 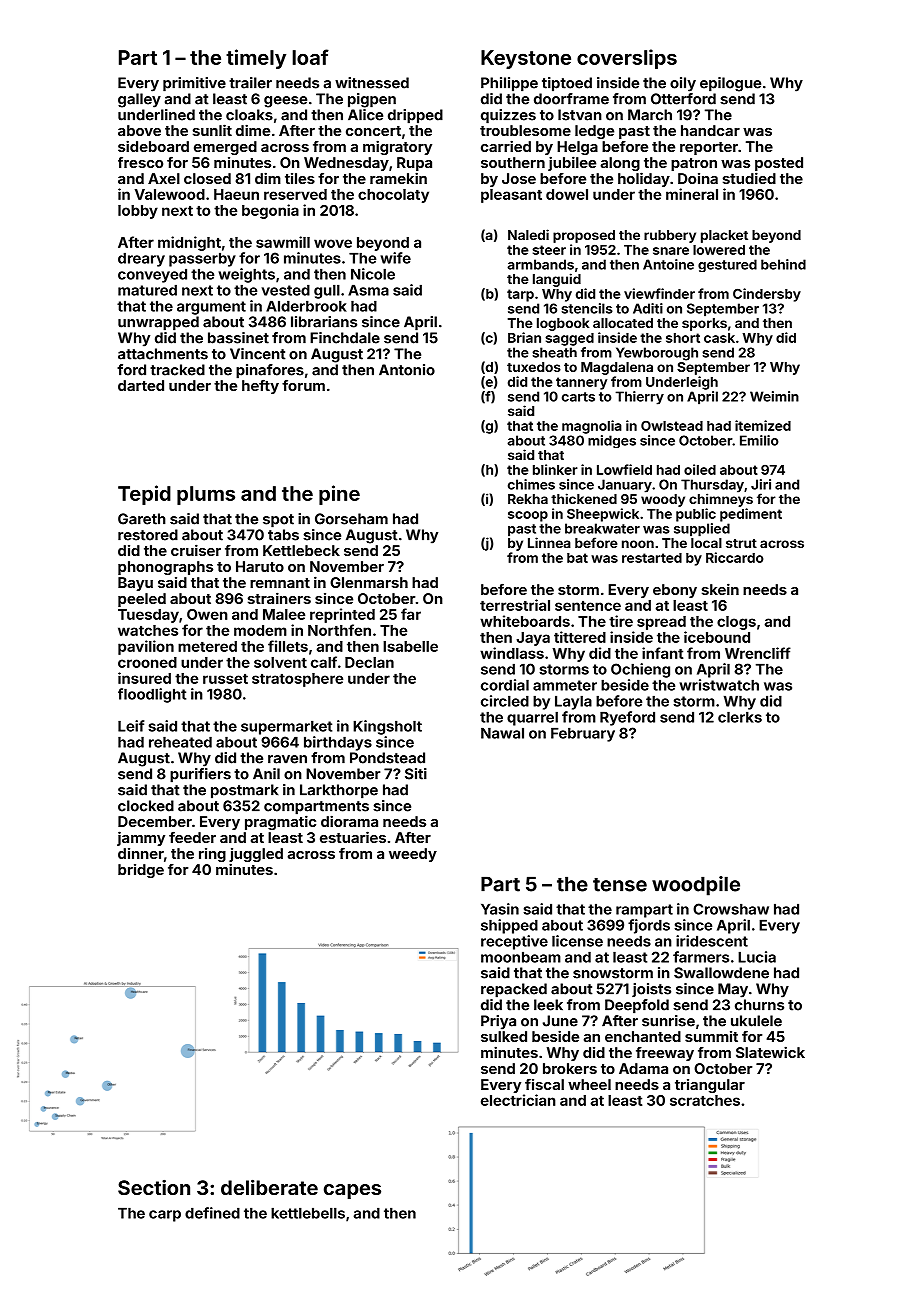 What do you see at coordinates (620, 885) in the page?
I see `tense` at bounding box center [620, 885].
